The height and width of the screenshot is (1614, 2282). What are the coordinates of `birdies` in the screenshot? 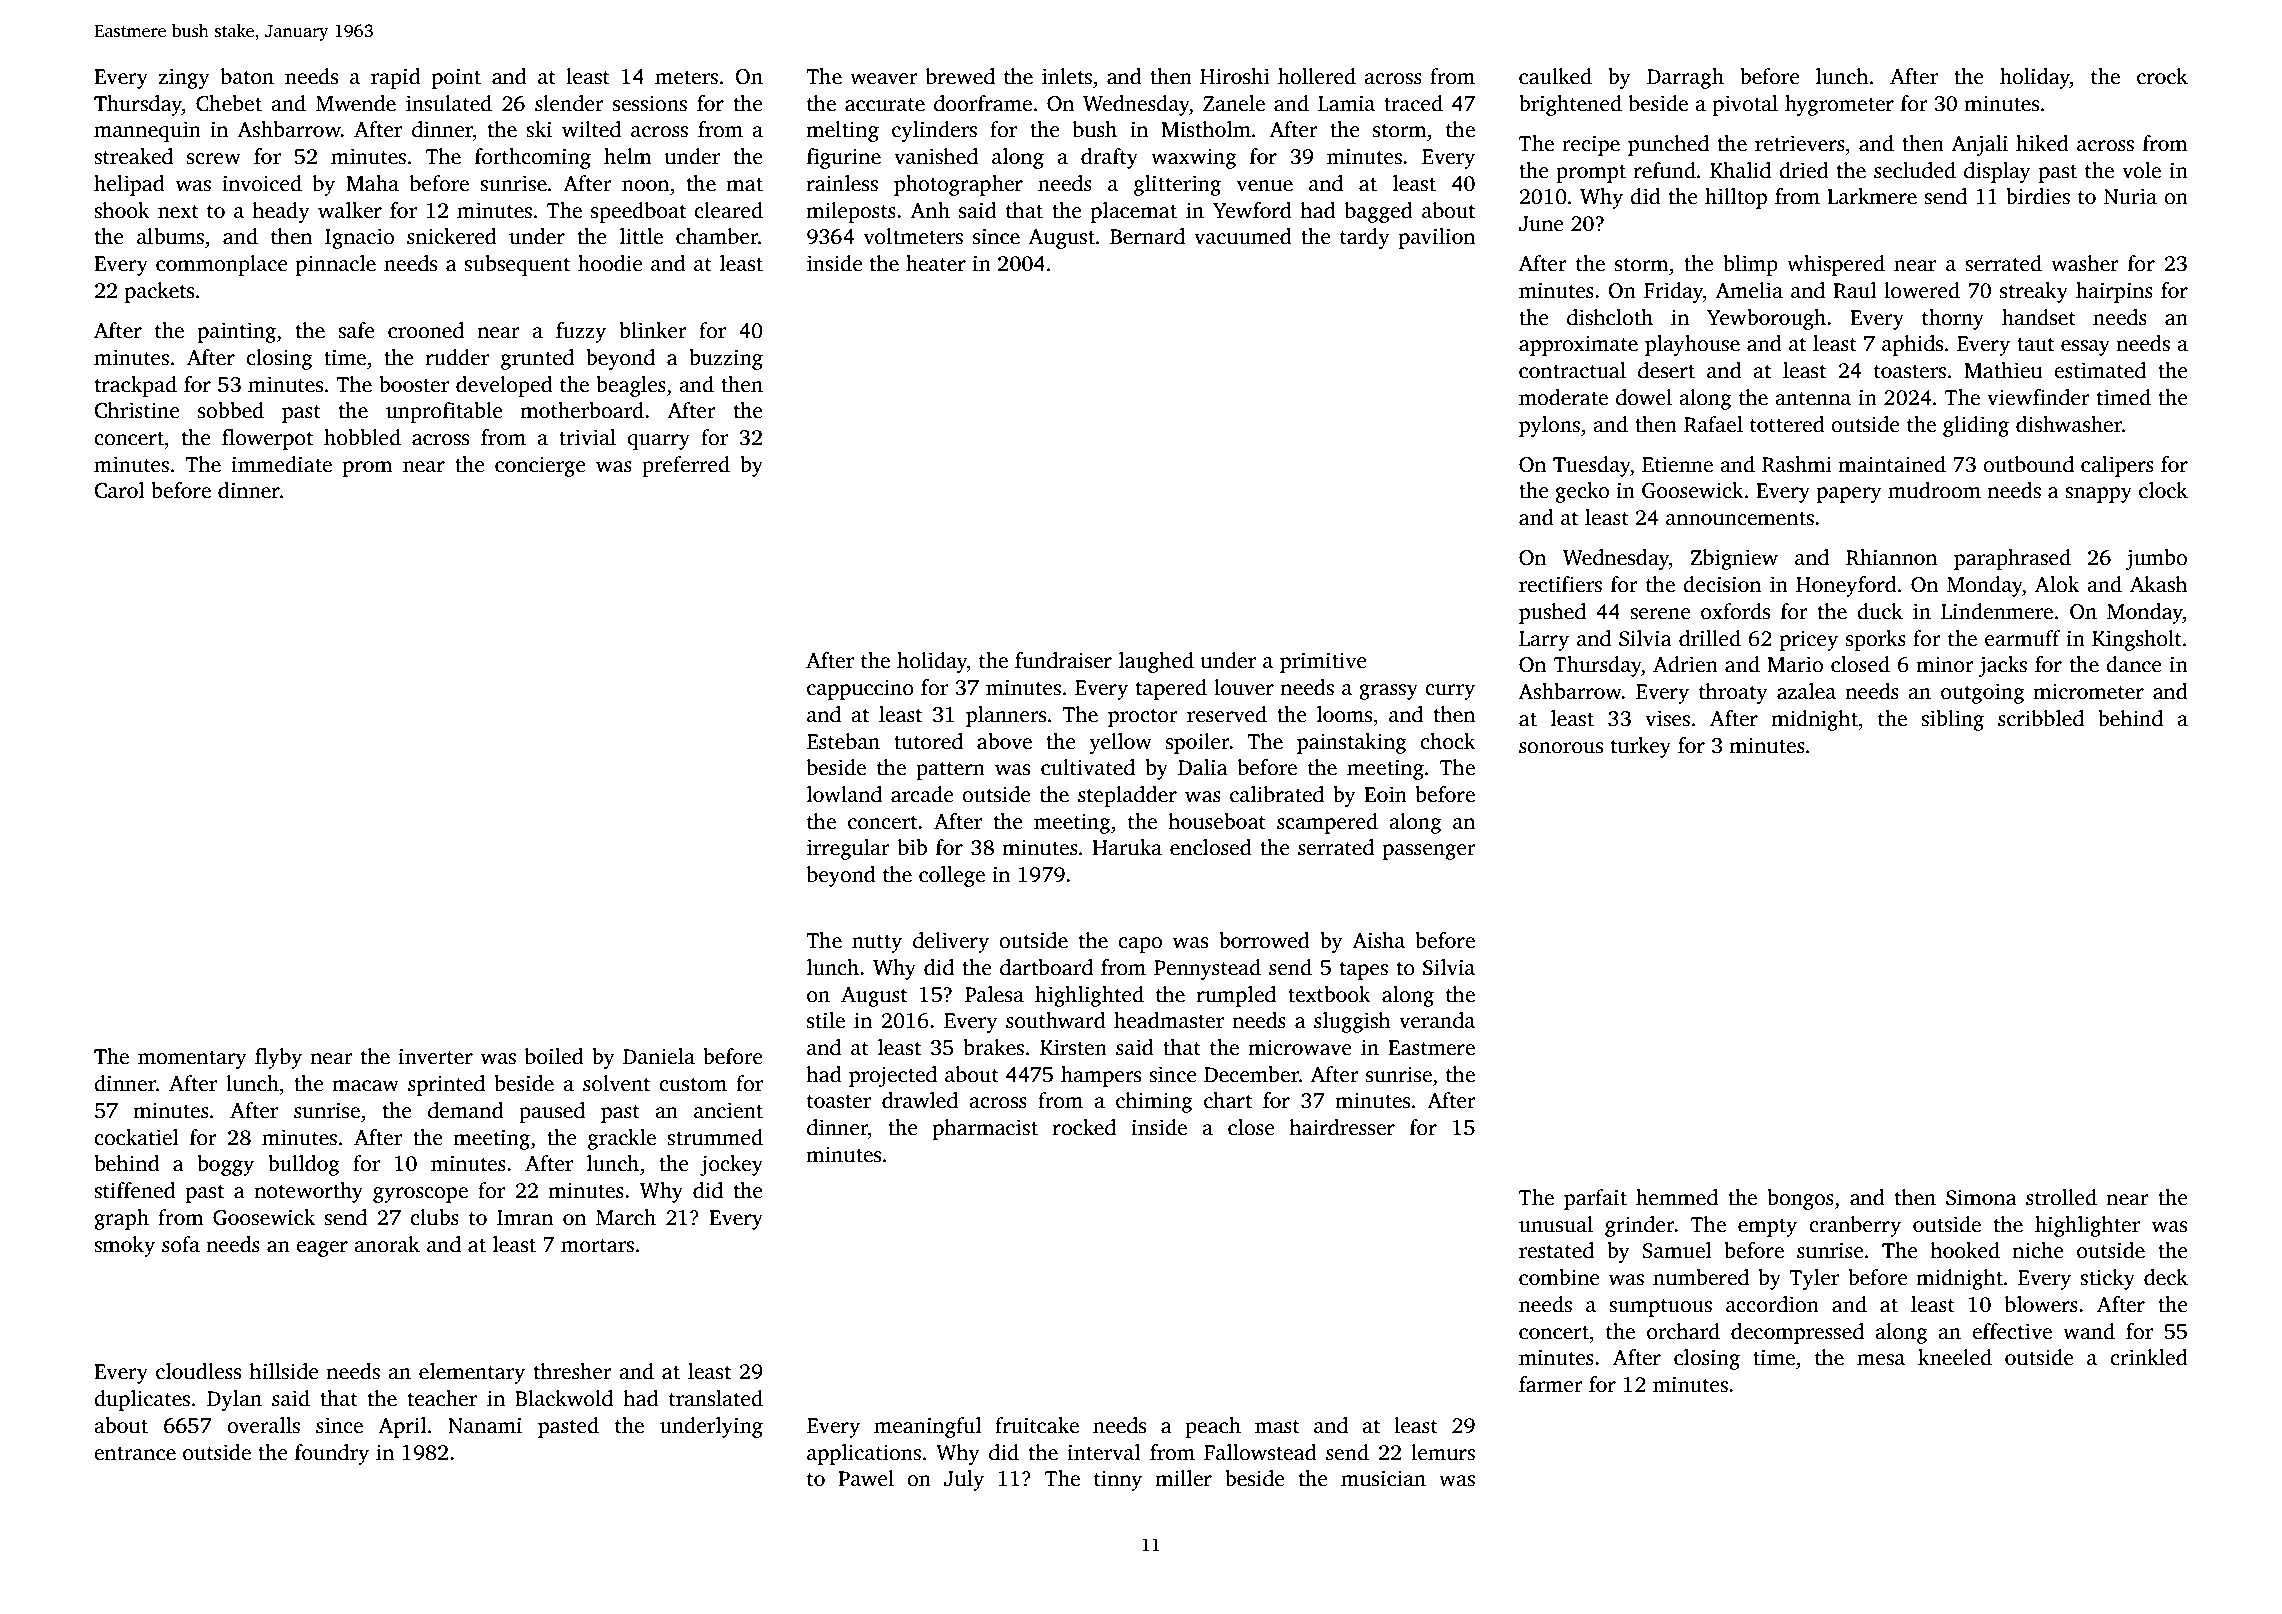 It's located at (2038, 196).
